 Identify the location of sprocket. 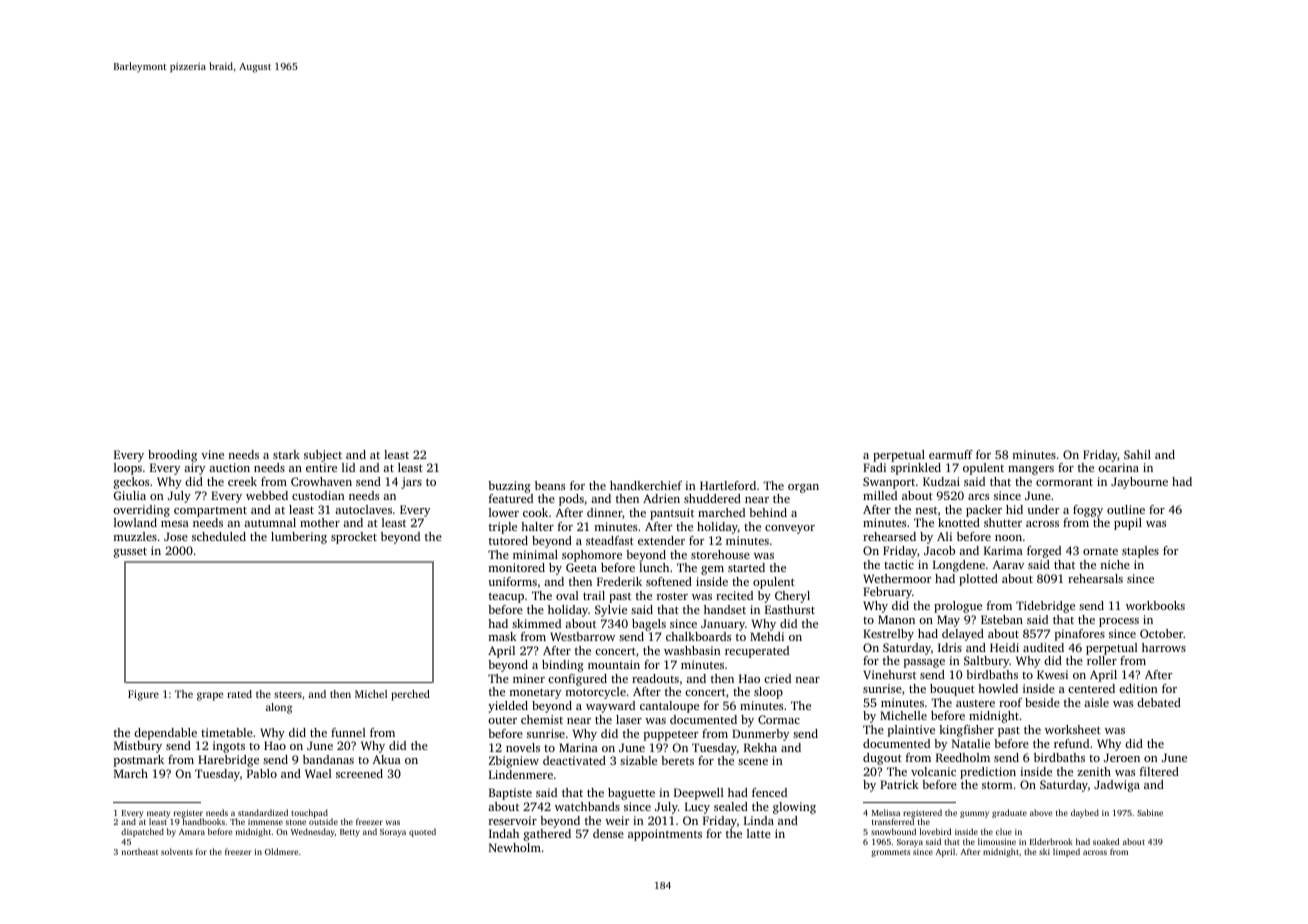
(354, 538).
